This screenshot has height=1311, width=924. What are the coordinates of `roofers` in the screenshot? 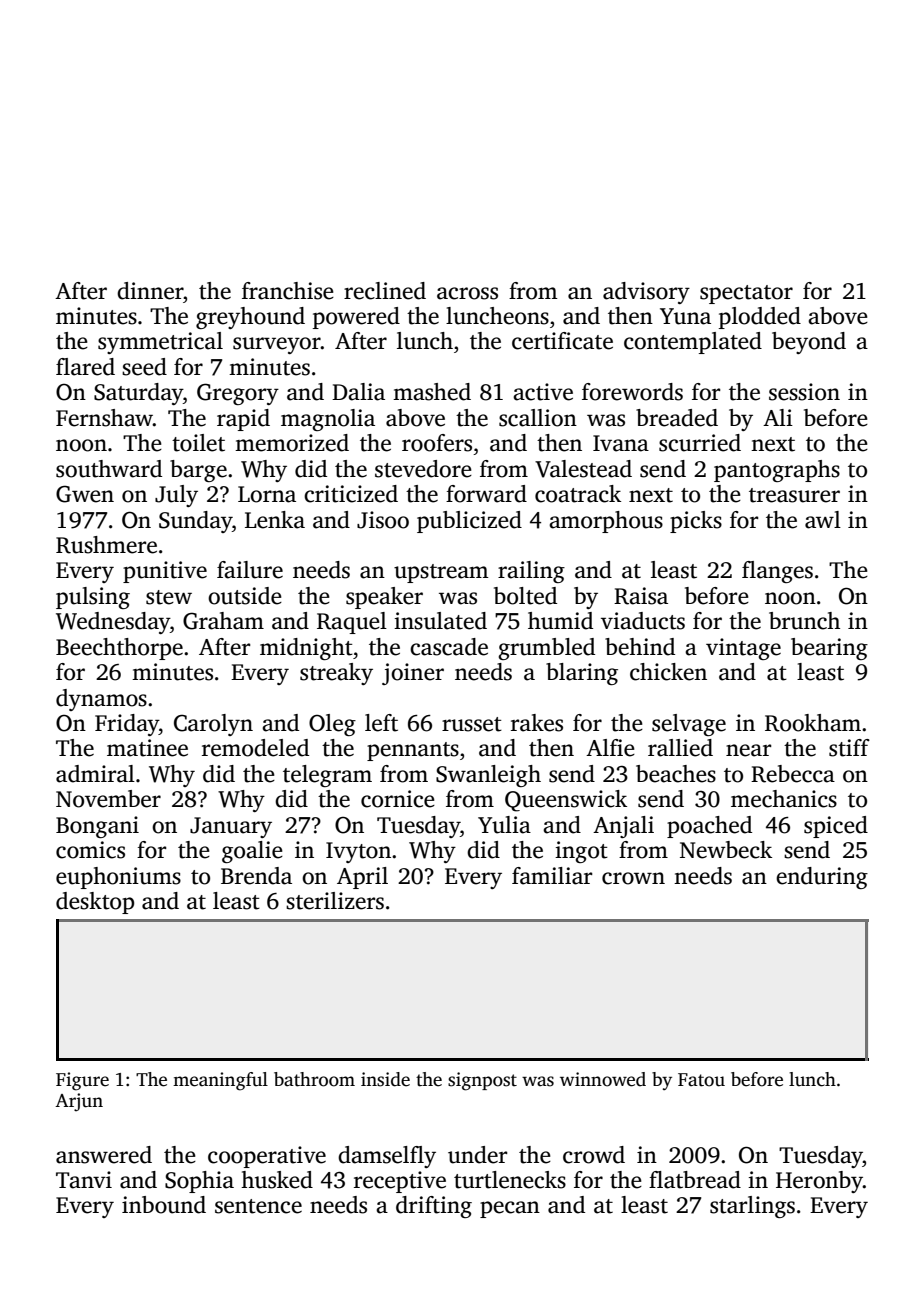 It's located at (437, 443).
